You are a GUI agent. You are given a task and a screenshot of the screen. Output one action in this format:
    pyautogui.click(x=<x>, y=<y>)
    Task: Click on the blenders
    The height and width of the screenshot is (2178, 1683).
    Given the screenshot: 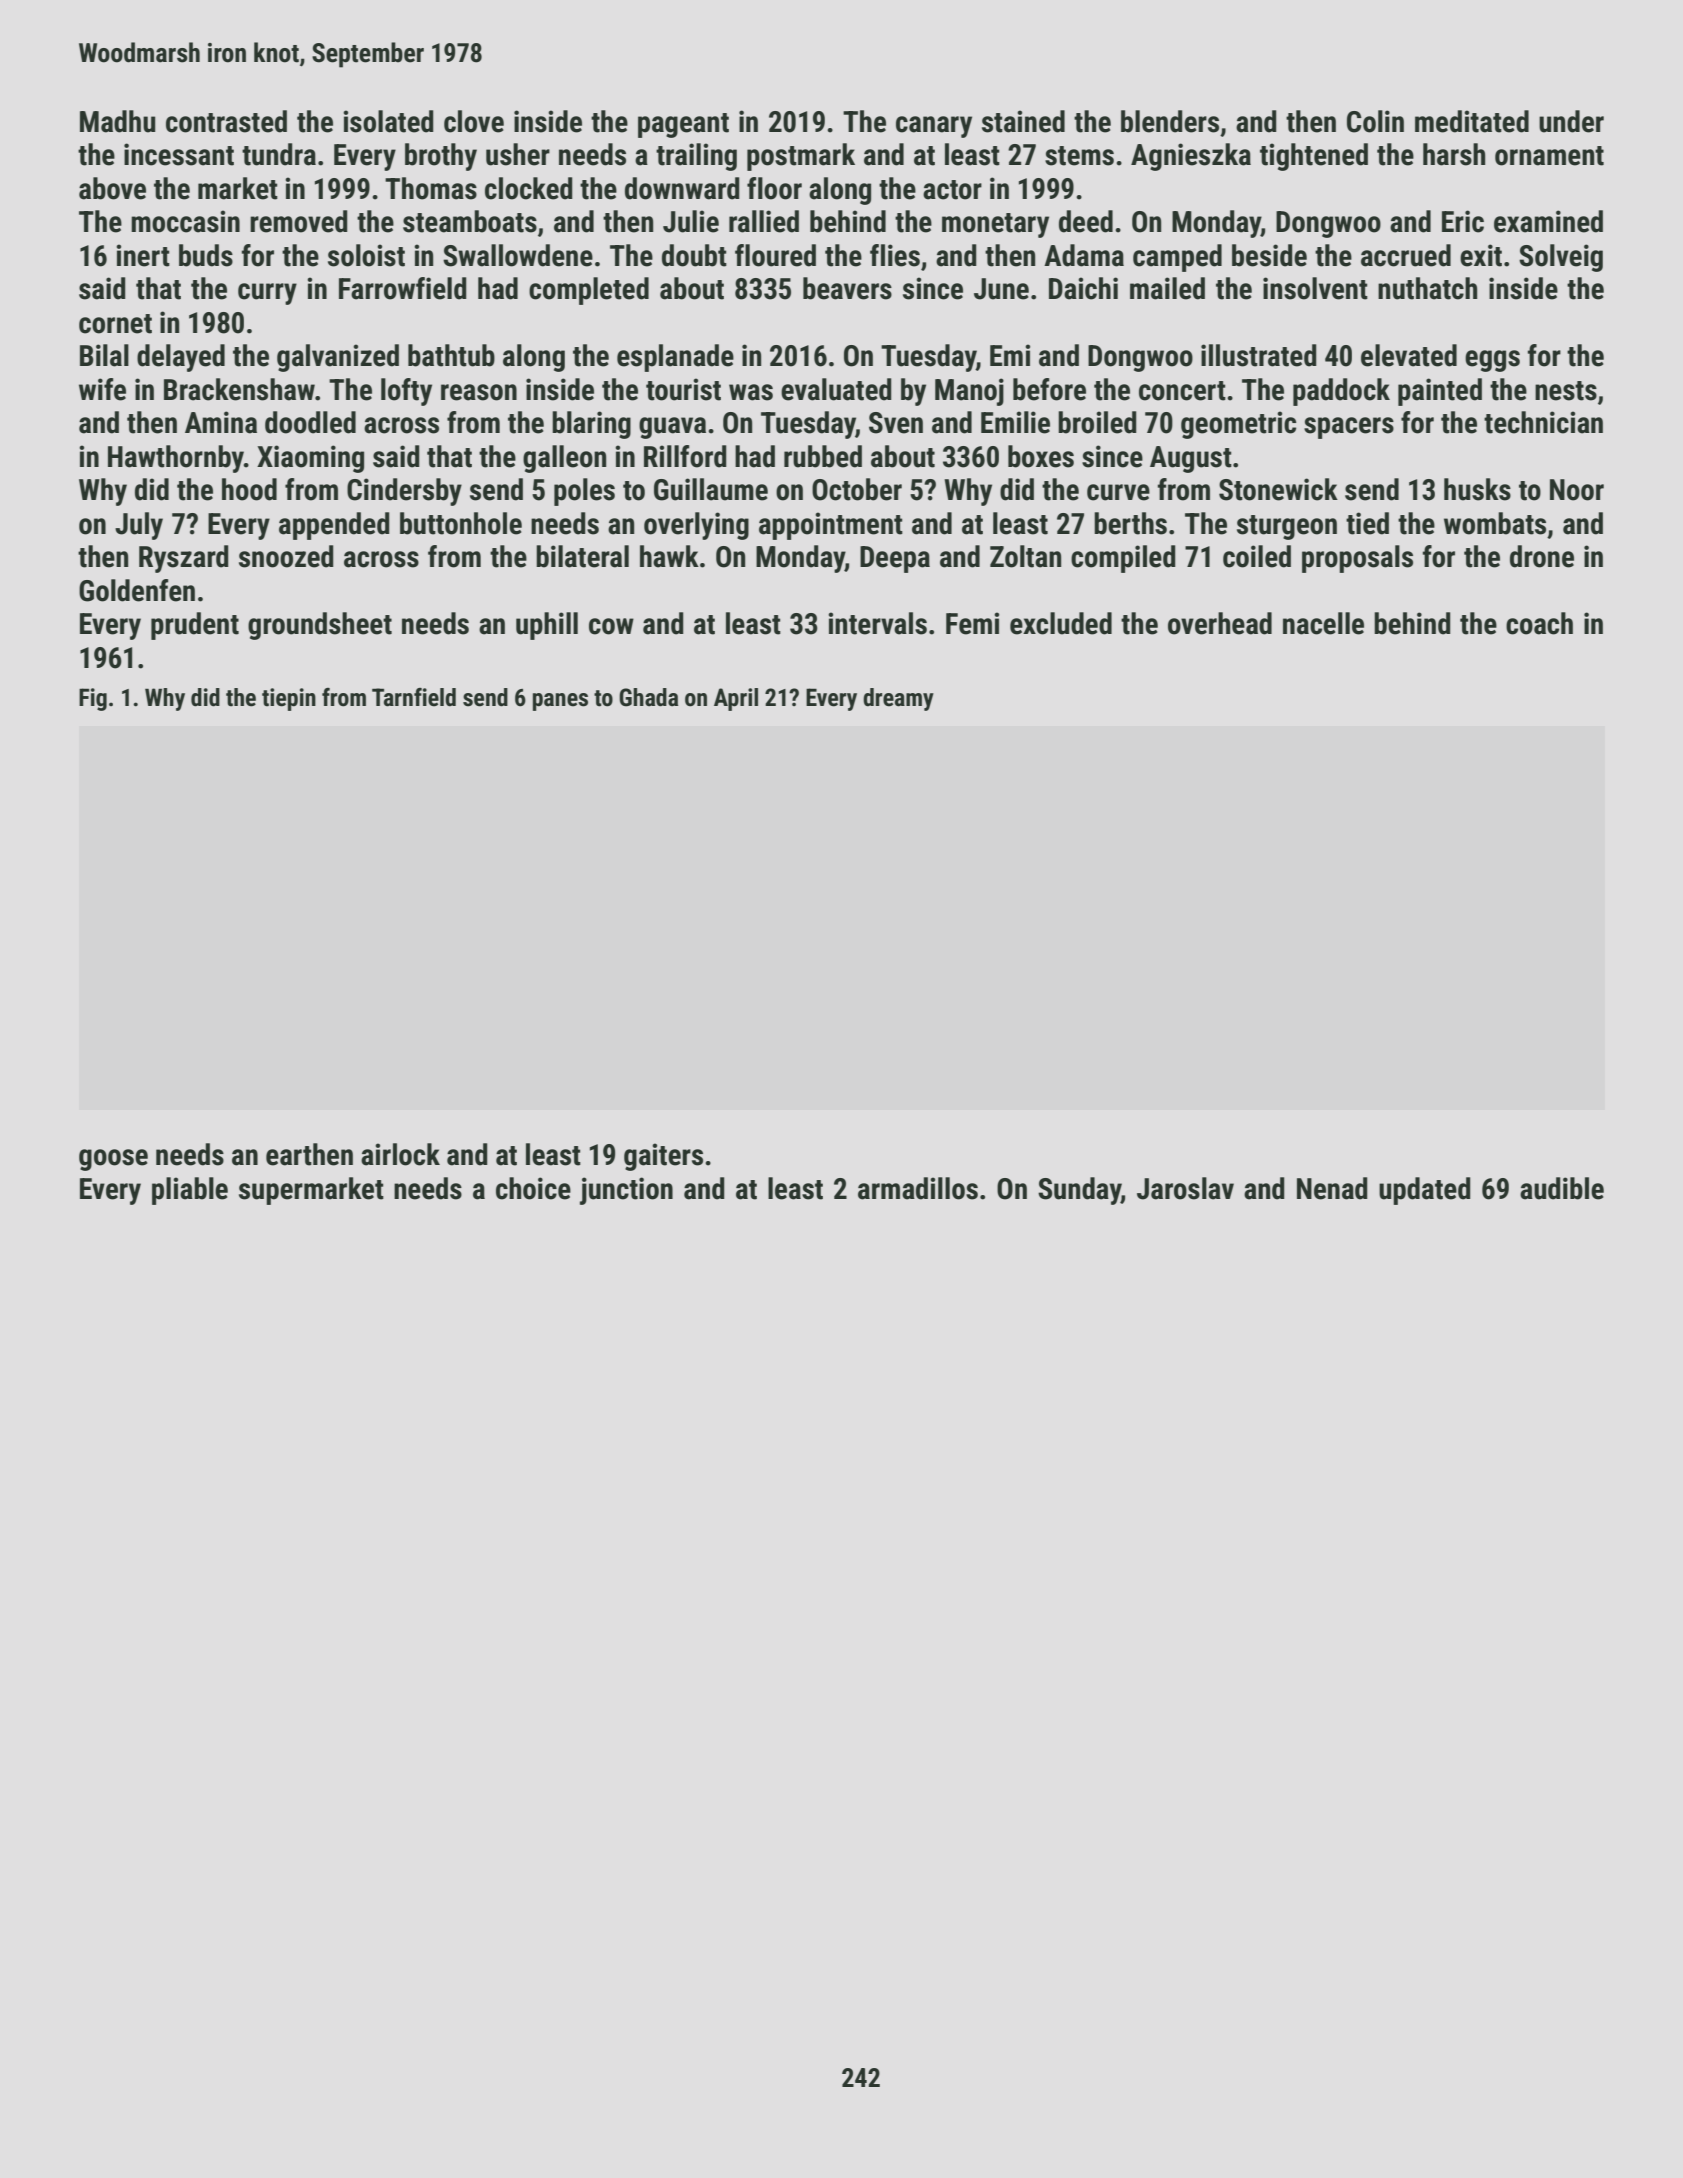 What is the action you would take?
    pyautogui.click(x=1170, y=121)
